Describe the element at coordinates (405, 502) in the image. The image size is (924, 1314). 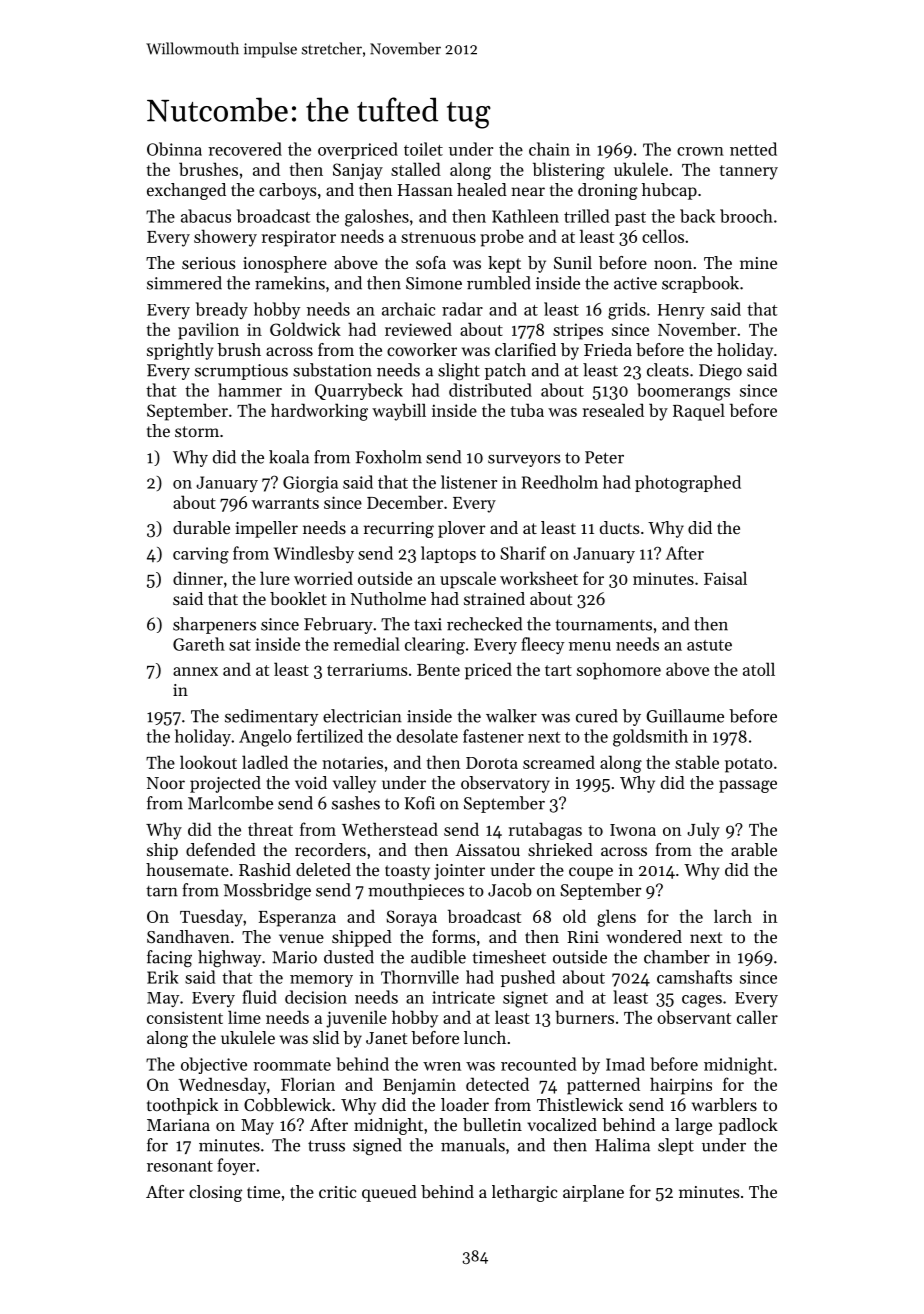
I see `December` at that location.
